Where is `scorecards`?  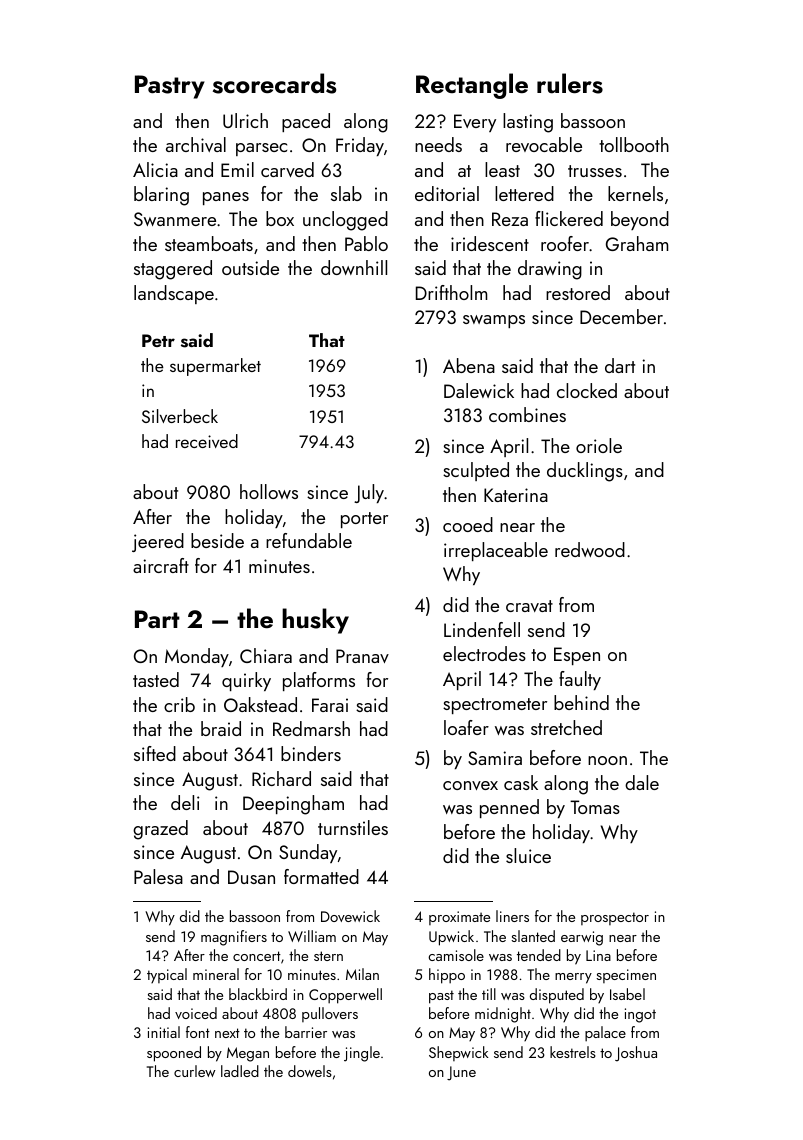 scorecards is located at coordinates (274, 83).
